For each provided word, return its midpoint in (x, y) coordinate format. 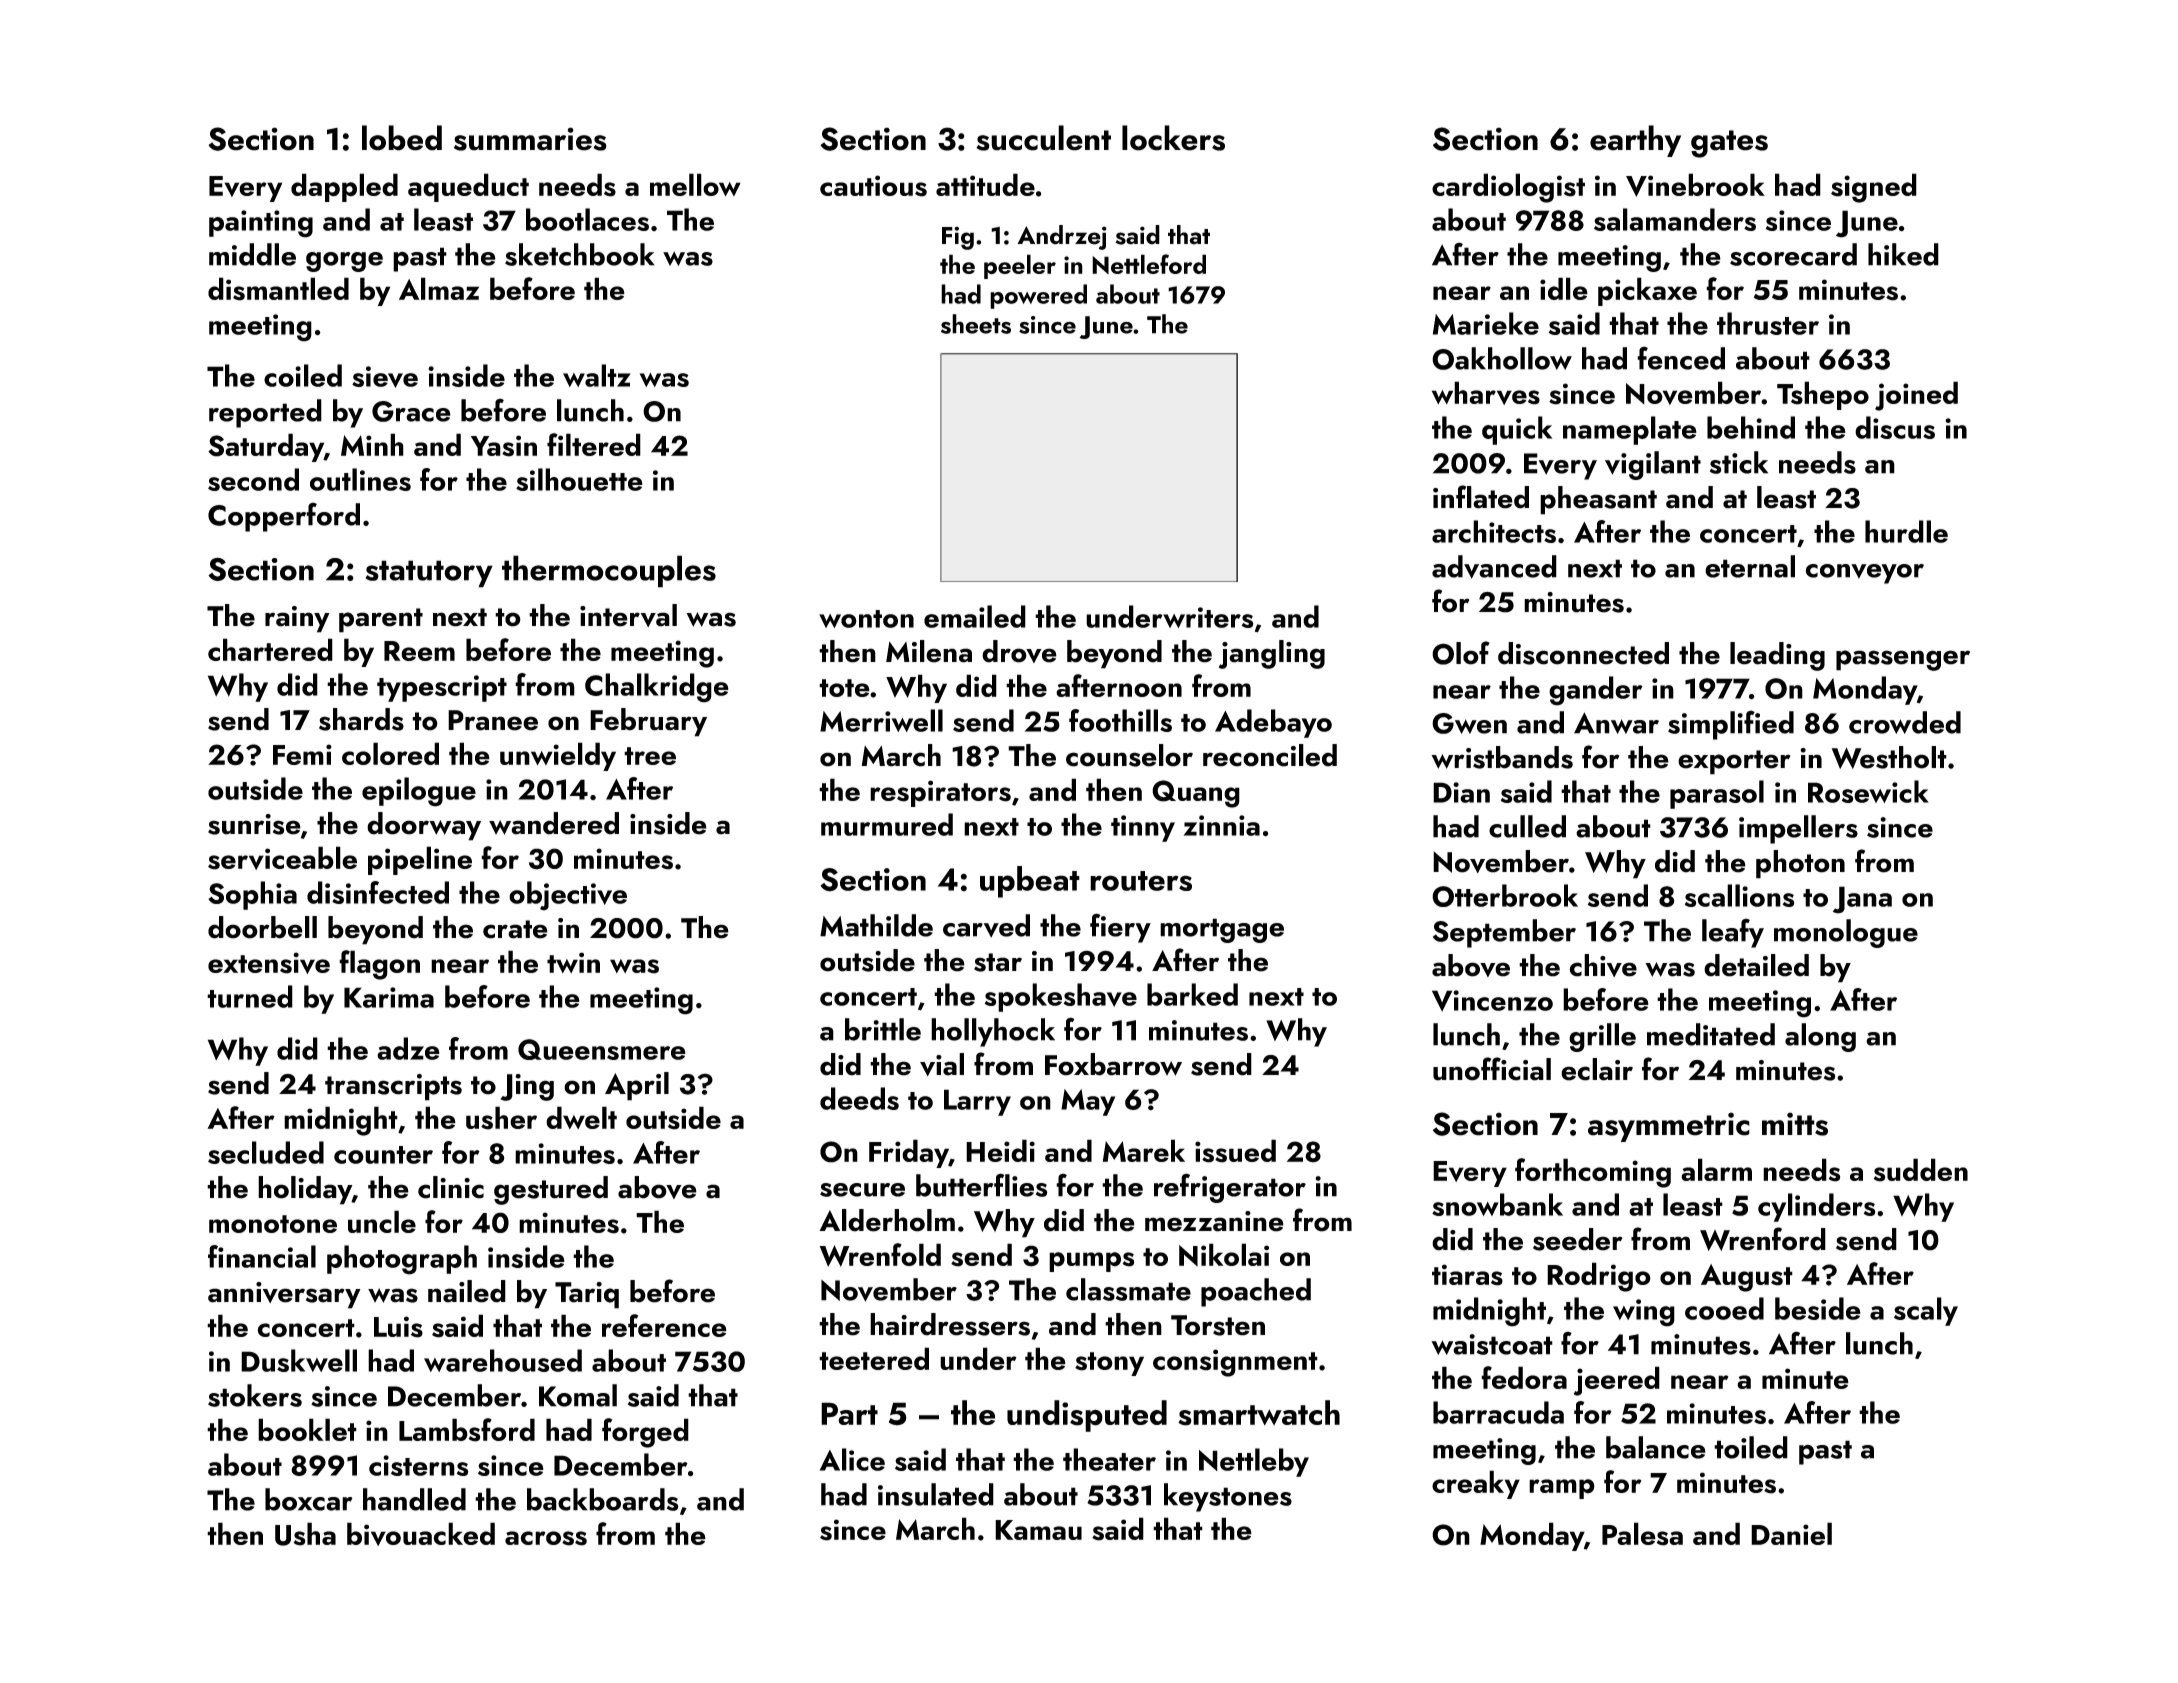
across (546, 1538)
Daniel (1791, 1533)
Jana (1862, 900)
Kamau (1038, 1530)
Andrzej (1062, 237)
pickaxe (1647, 291)
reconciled (1270, 755)
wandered (554, 823)
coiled (303, 375)
